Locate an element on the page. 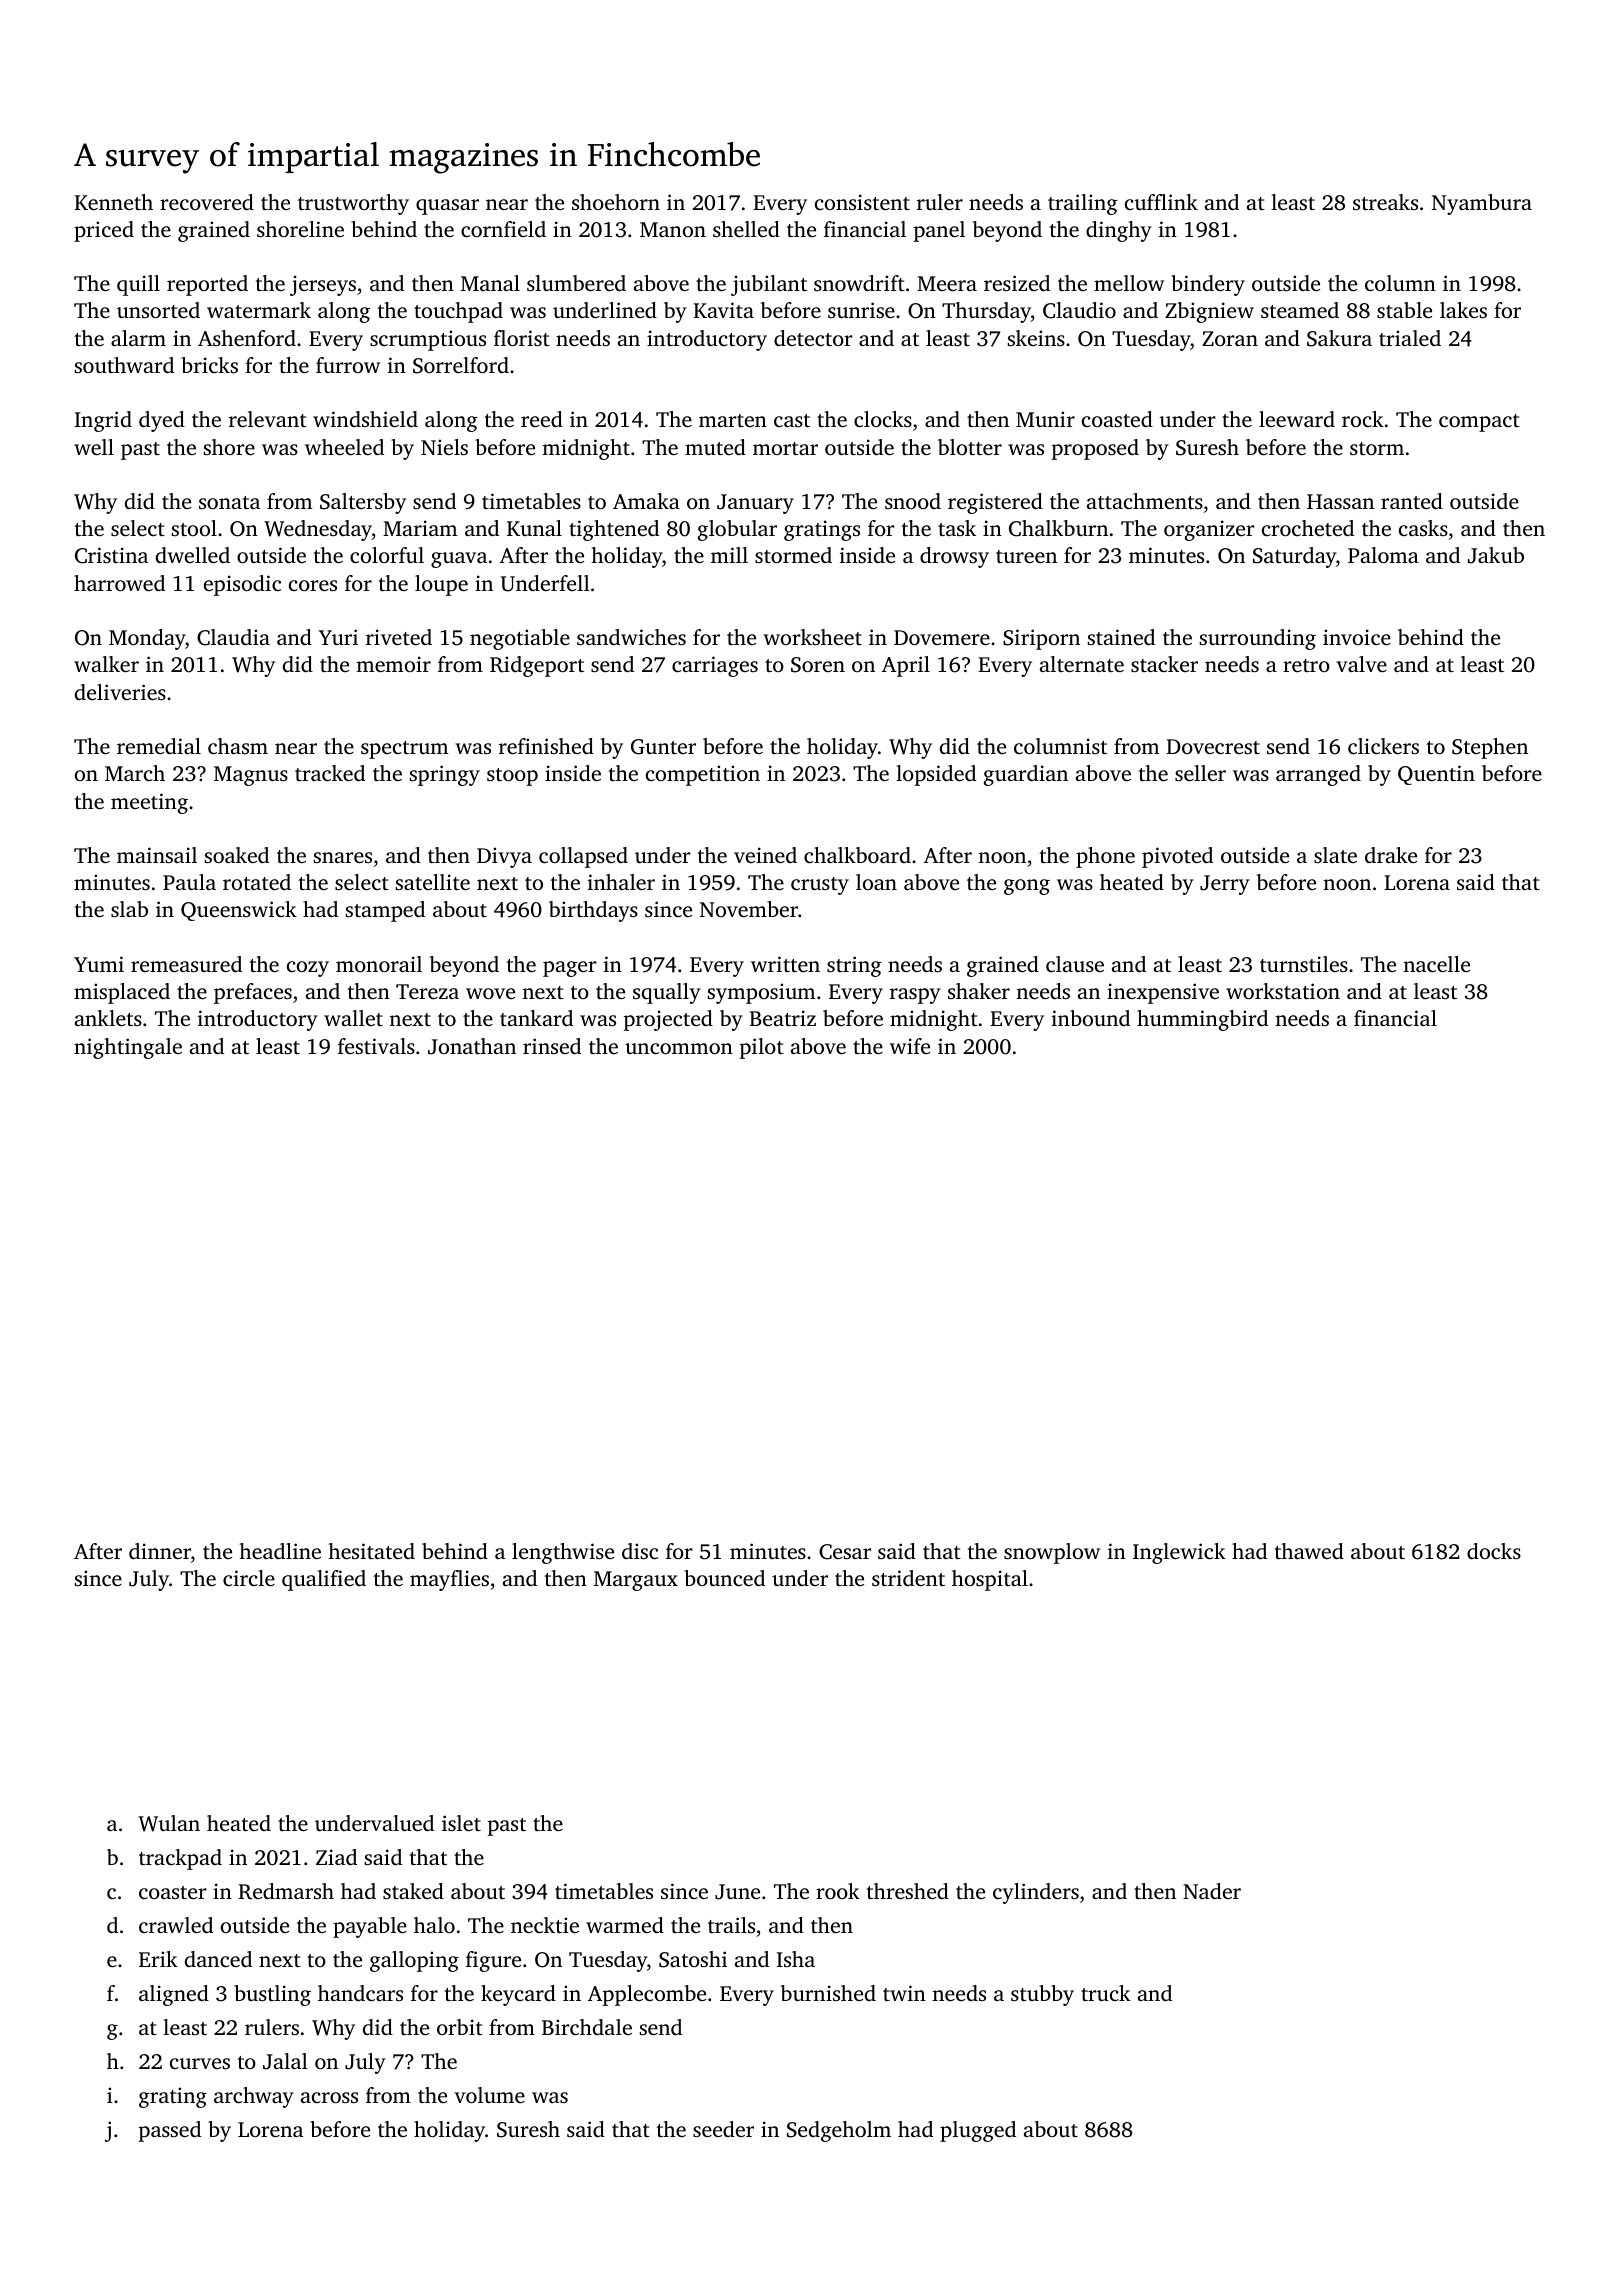 This page has width=1620, height=2292. orbit is located at coordinates (460, 2027).
